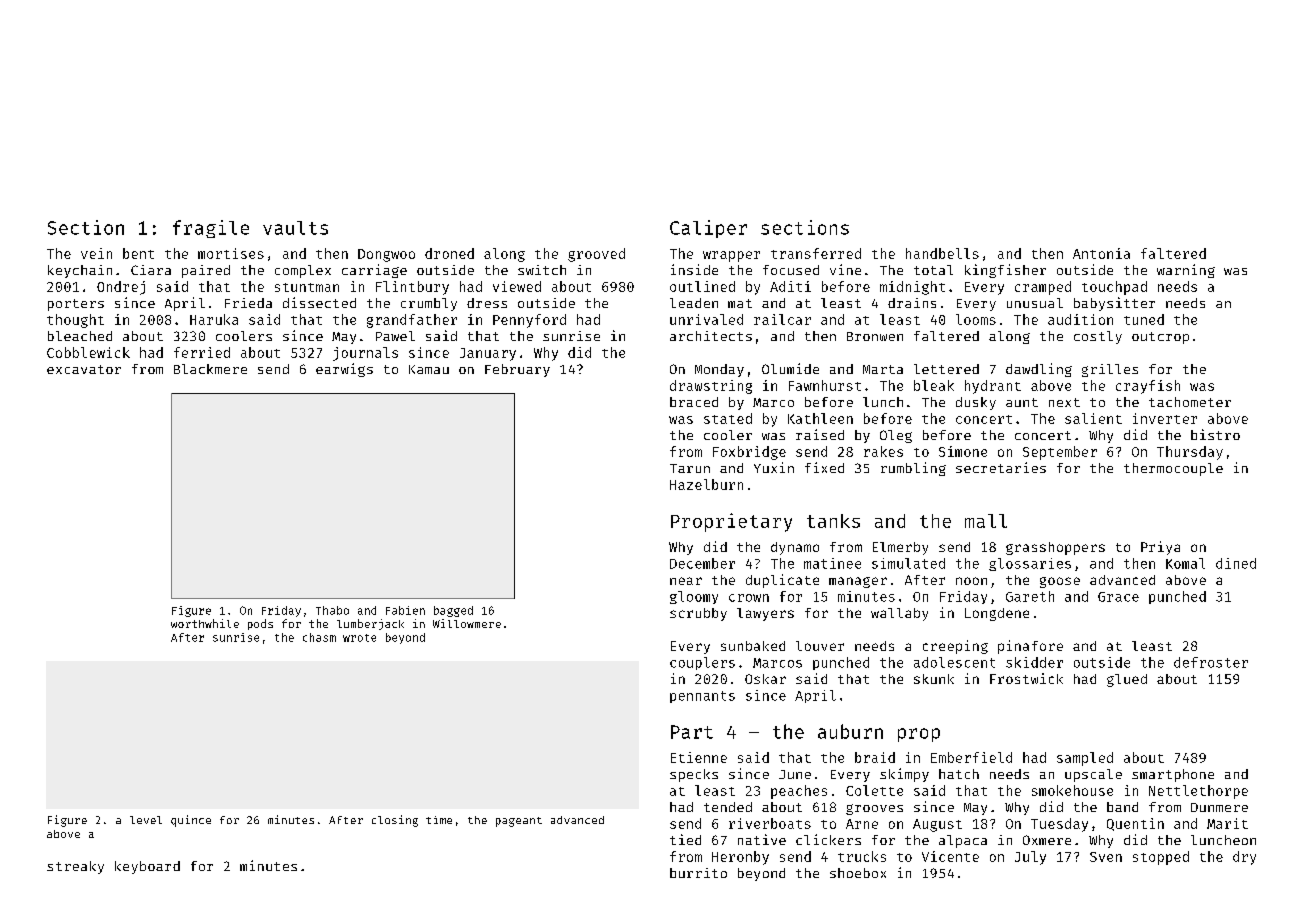  I want to click on earwigs, so click(344, 370).
